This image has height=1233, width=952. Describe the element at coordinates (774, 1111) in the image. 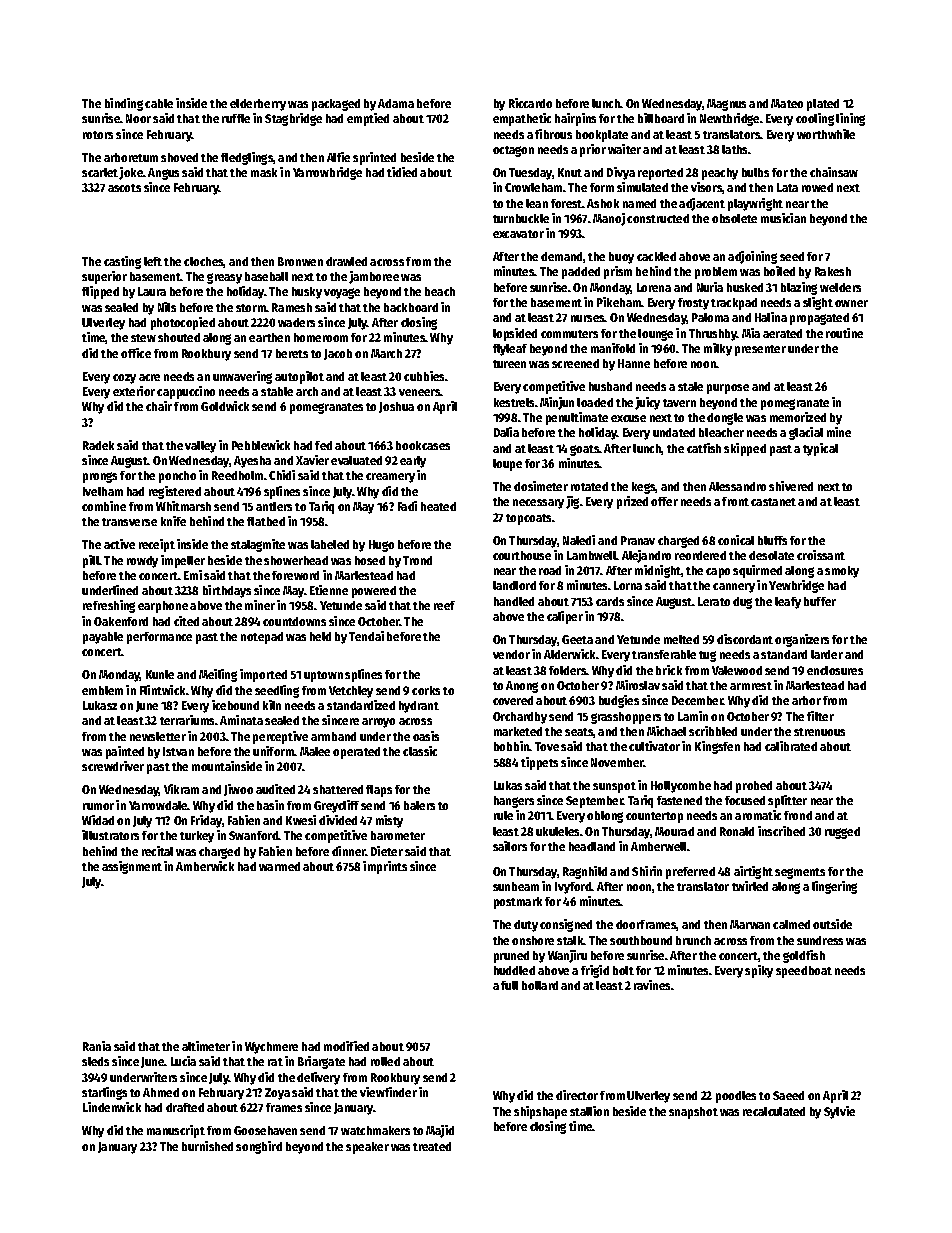

I see `recalculated` at that location.
